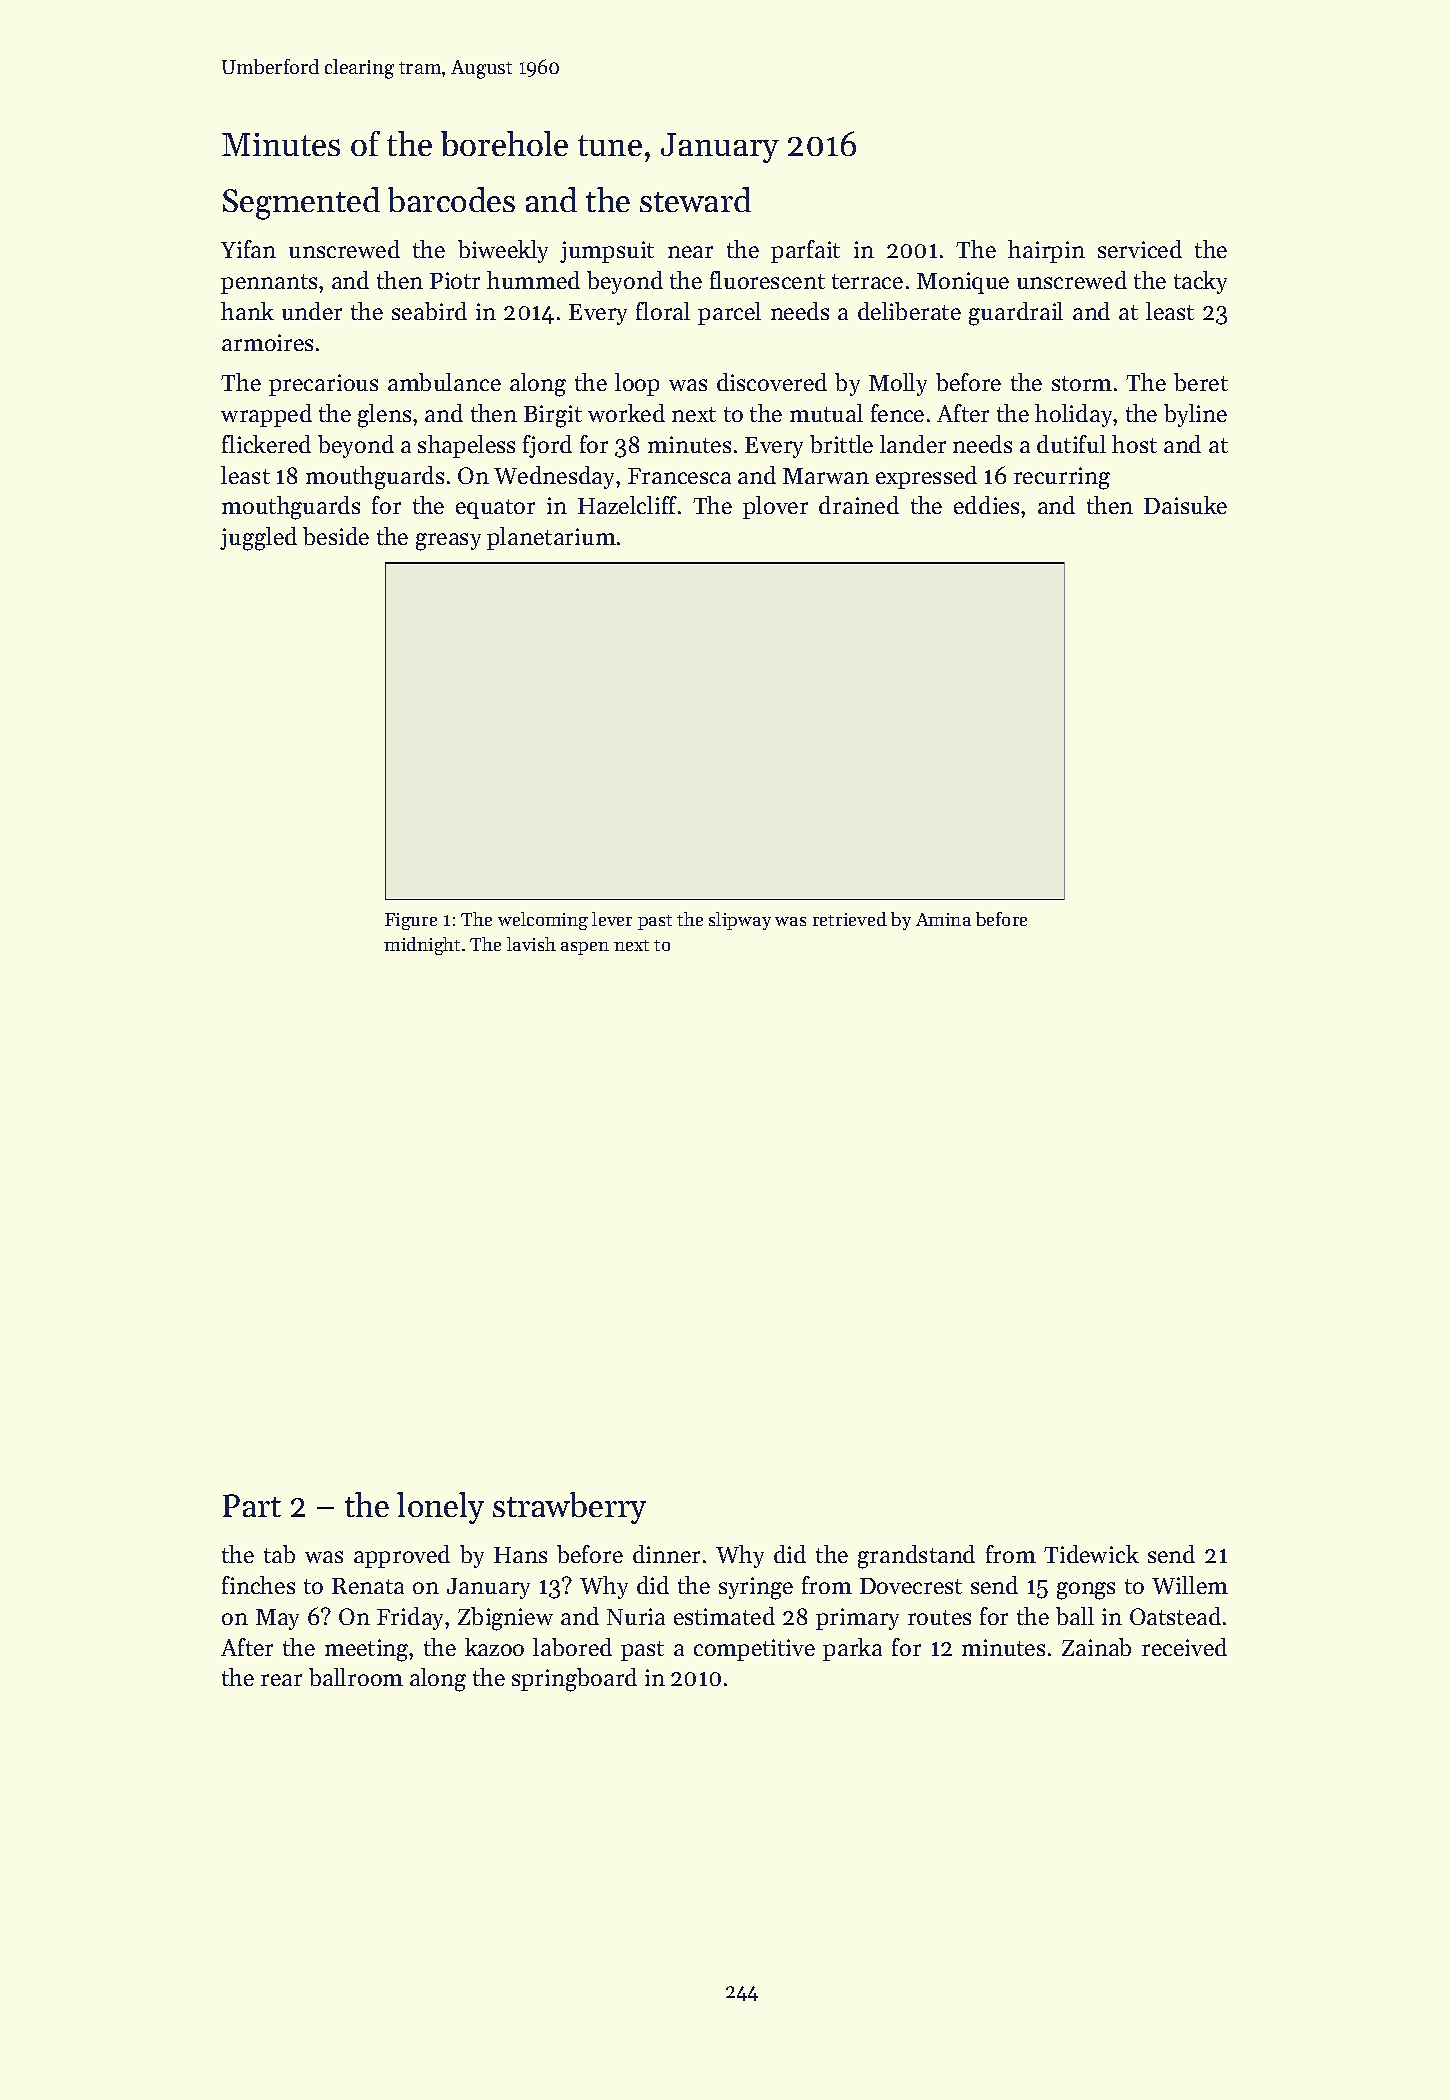  Describe the element at coordinates (850, 919) in the document. I see `retrieved` at that location.
